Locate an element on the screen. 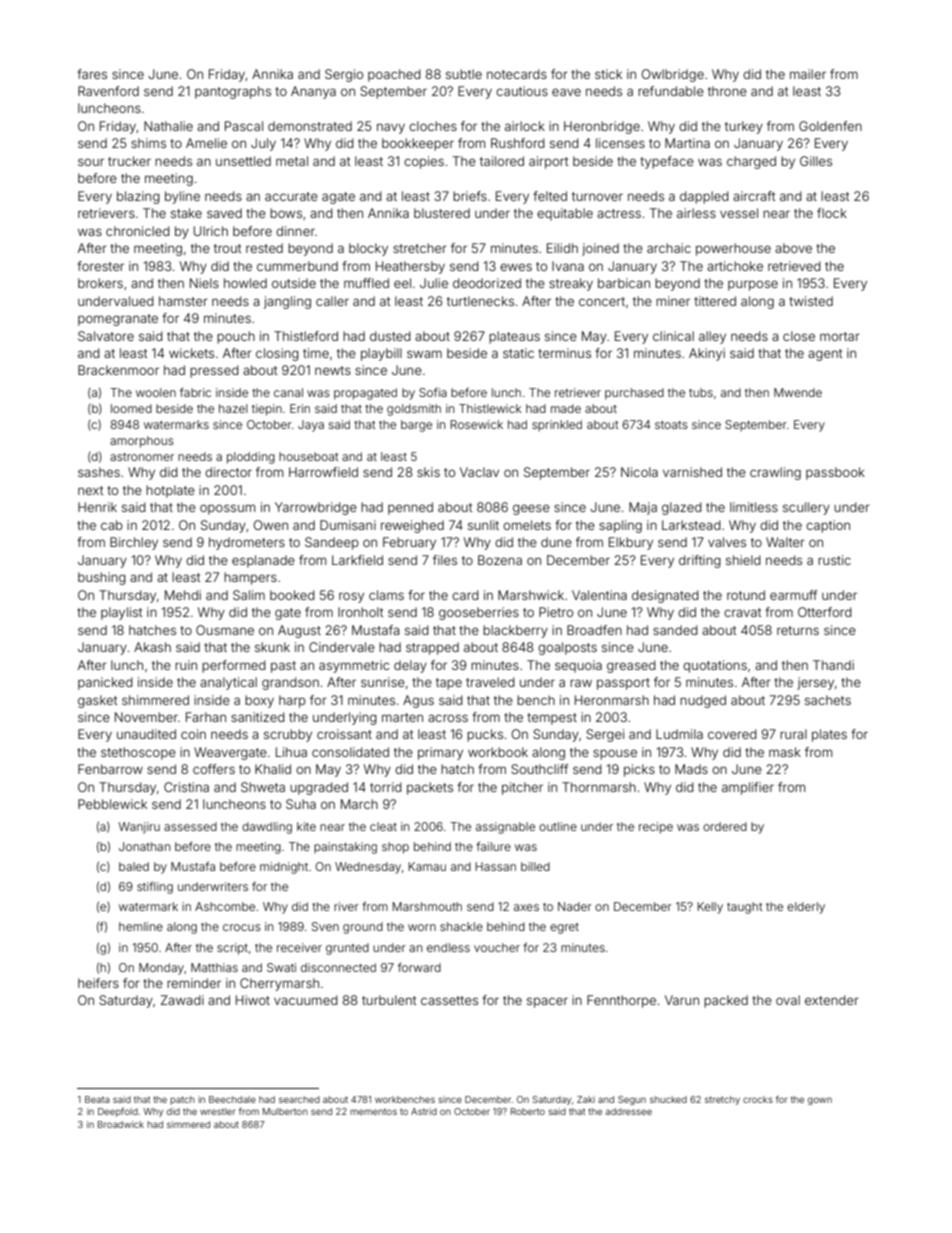 The image size is (952, 1233). drifting is located at coordinates (700, 561).
